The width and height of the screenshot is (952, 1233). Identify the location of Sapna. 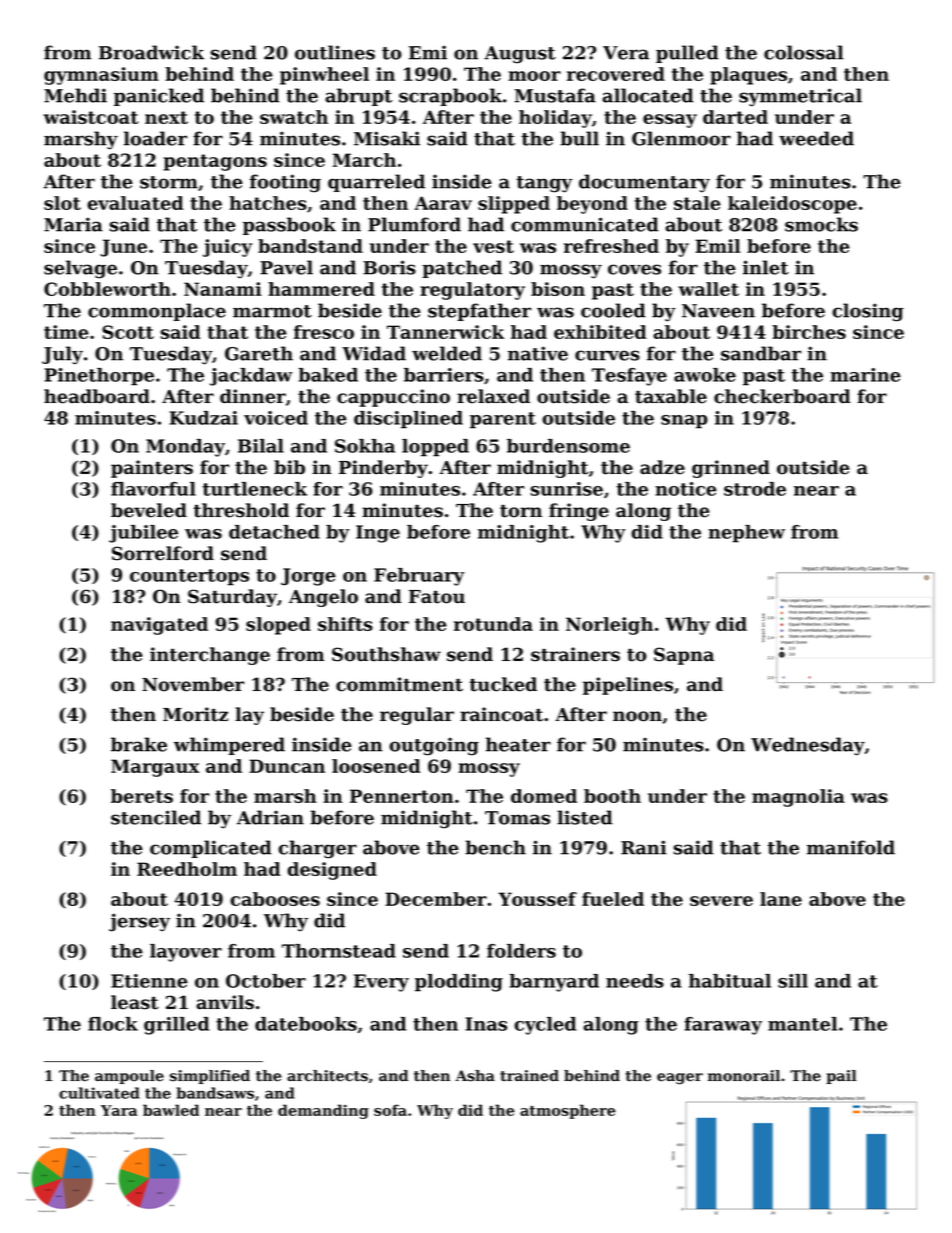
(684, 656).
